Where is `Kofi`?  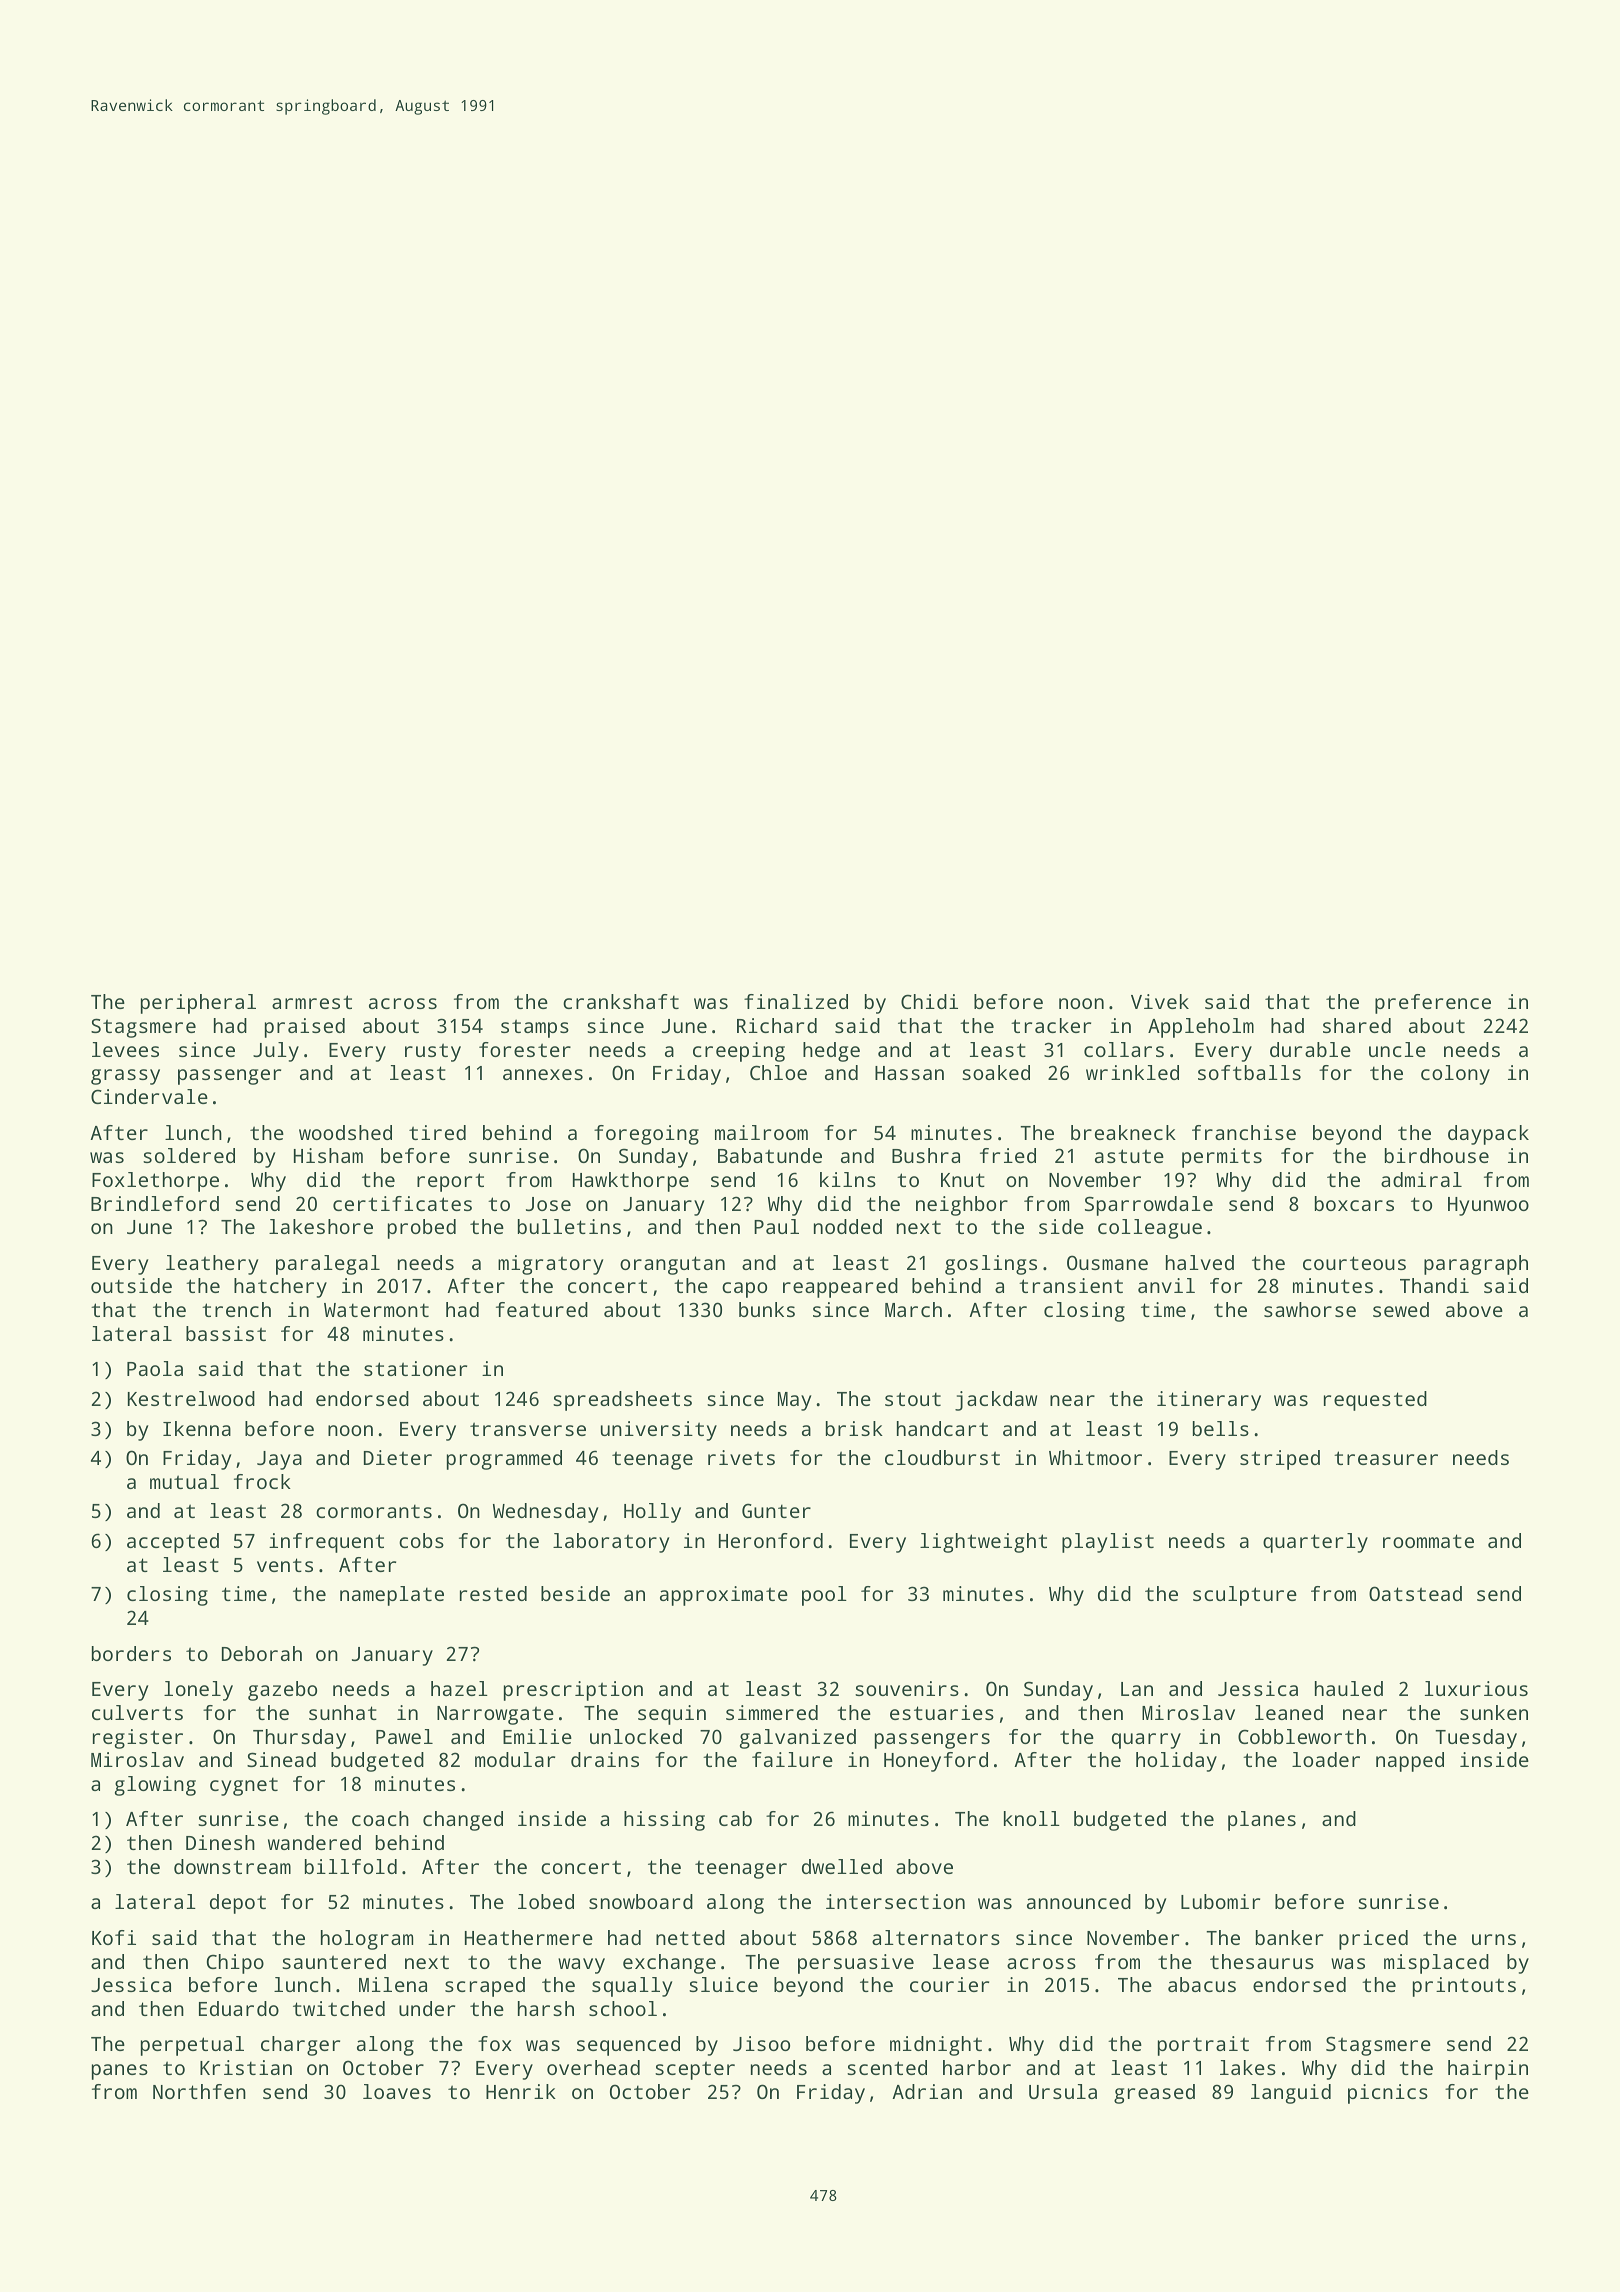
Kofi is located at coordinates (114, 1937).
